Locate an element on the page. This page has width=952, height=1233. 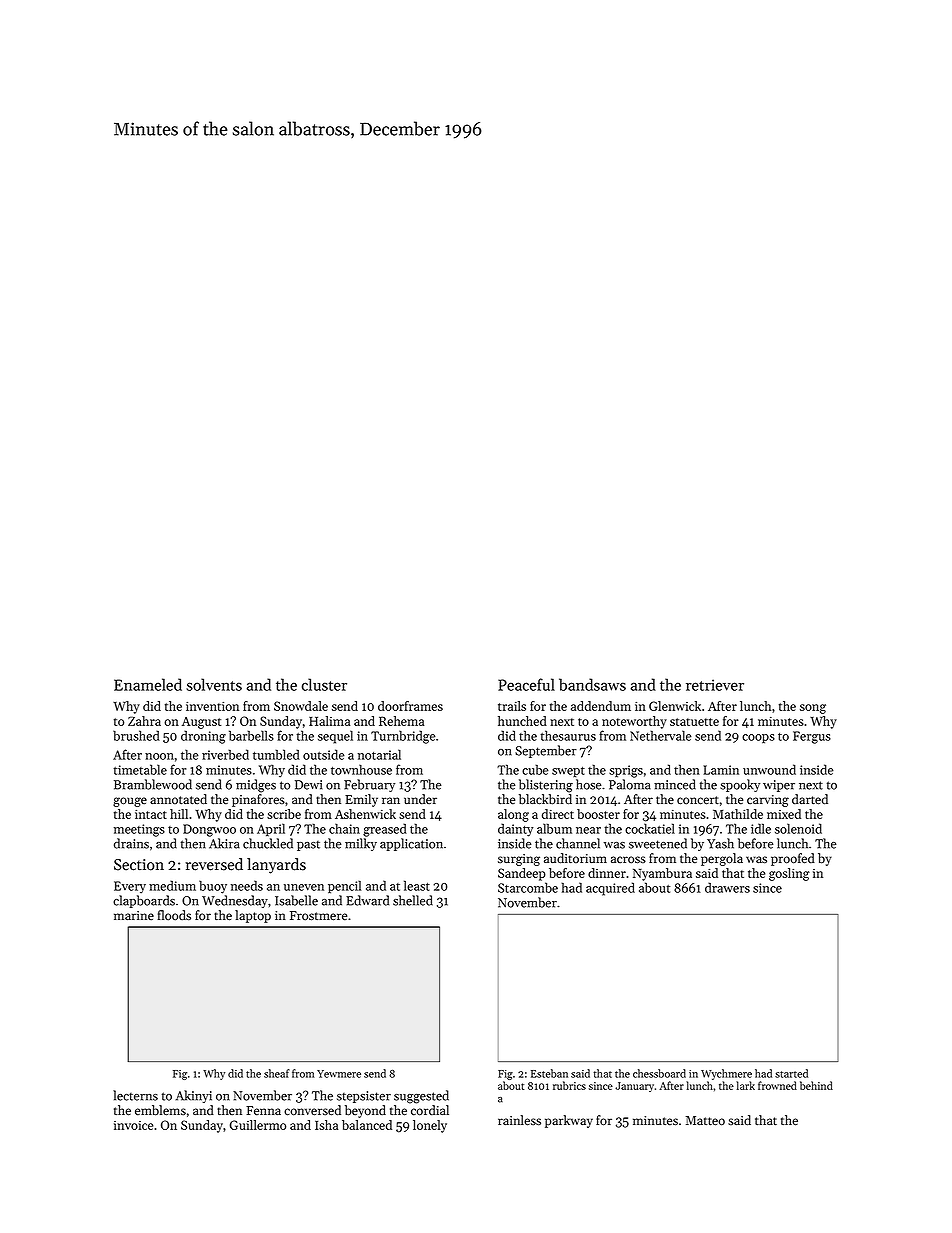
Guillermo is located at coordinates (258, 1125).
